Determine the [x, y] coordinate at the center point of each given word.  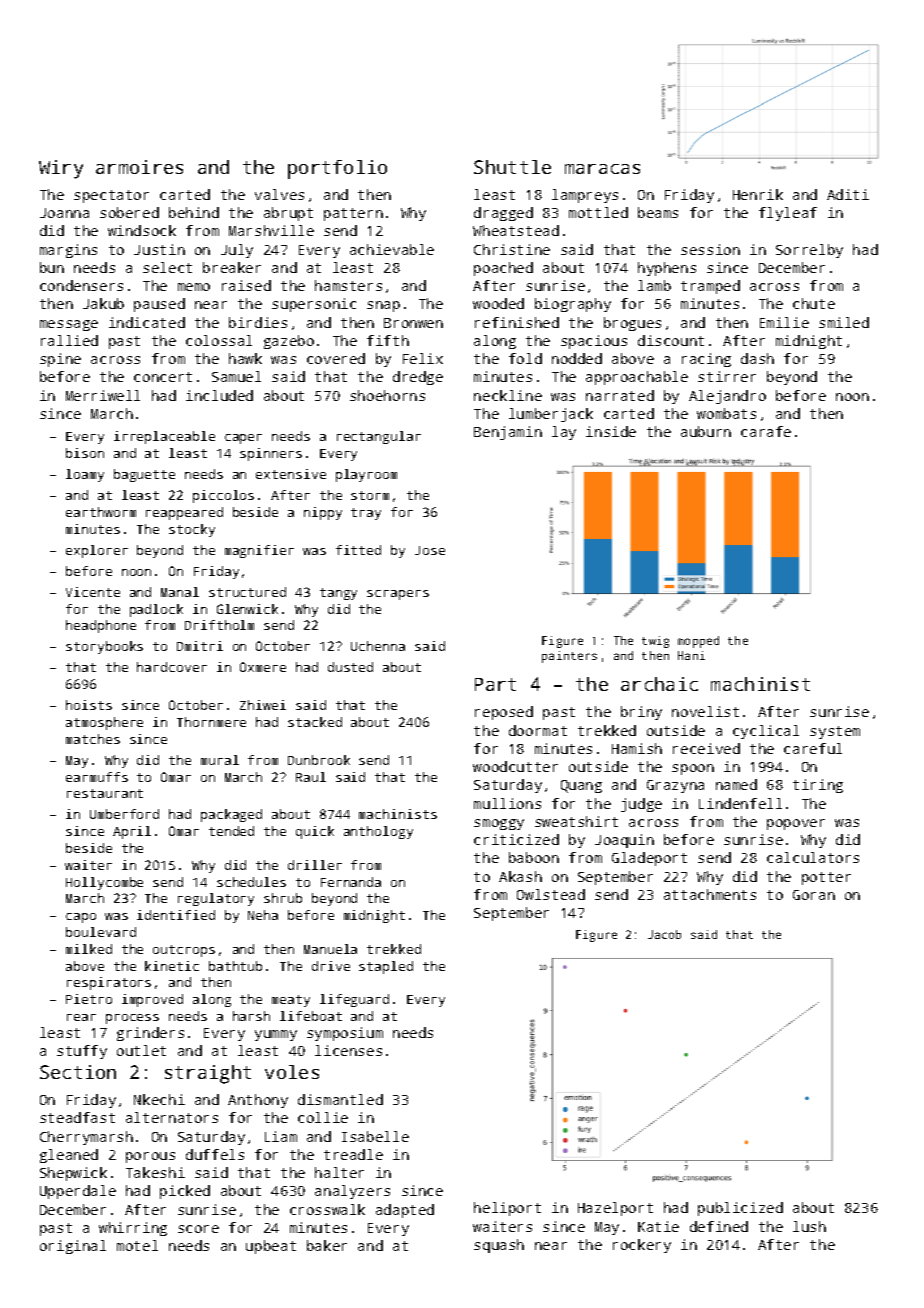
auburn [706, 431]
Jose [430, 550]
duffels [215, 1154]
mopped [698, 642]
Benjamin [508, 433]
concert [163, 377]
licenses [348, 1050]
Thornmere [211, 722]
